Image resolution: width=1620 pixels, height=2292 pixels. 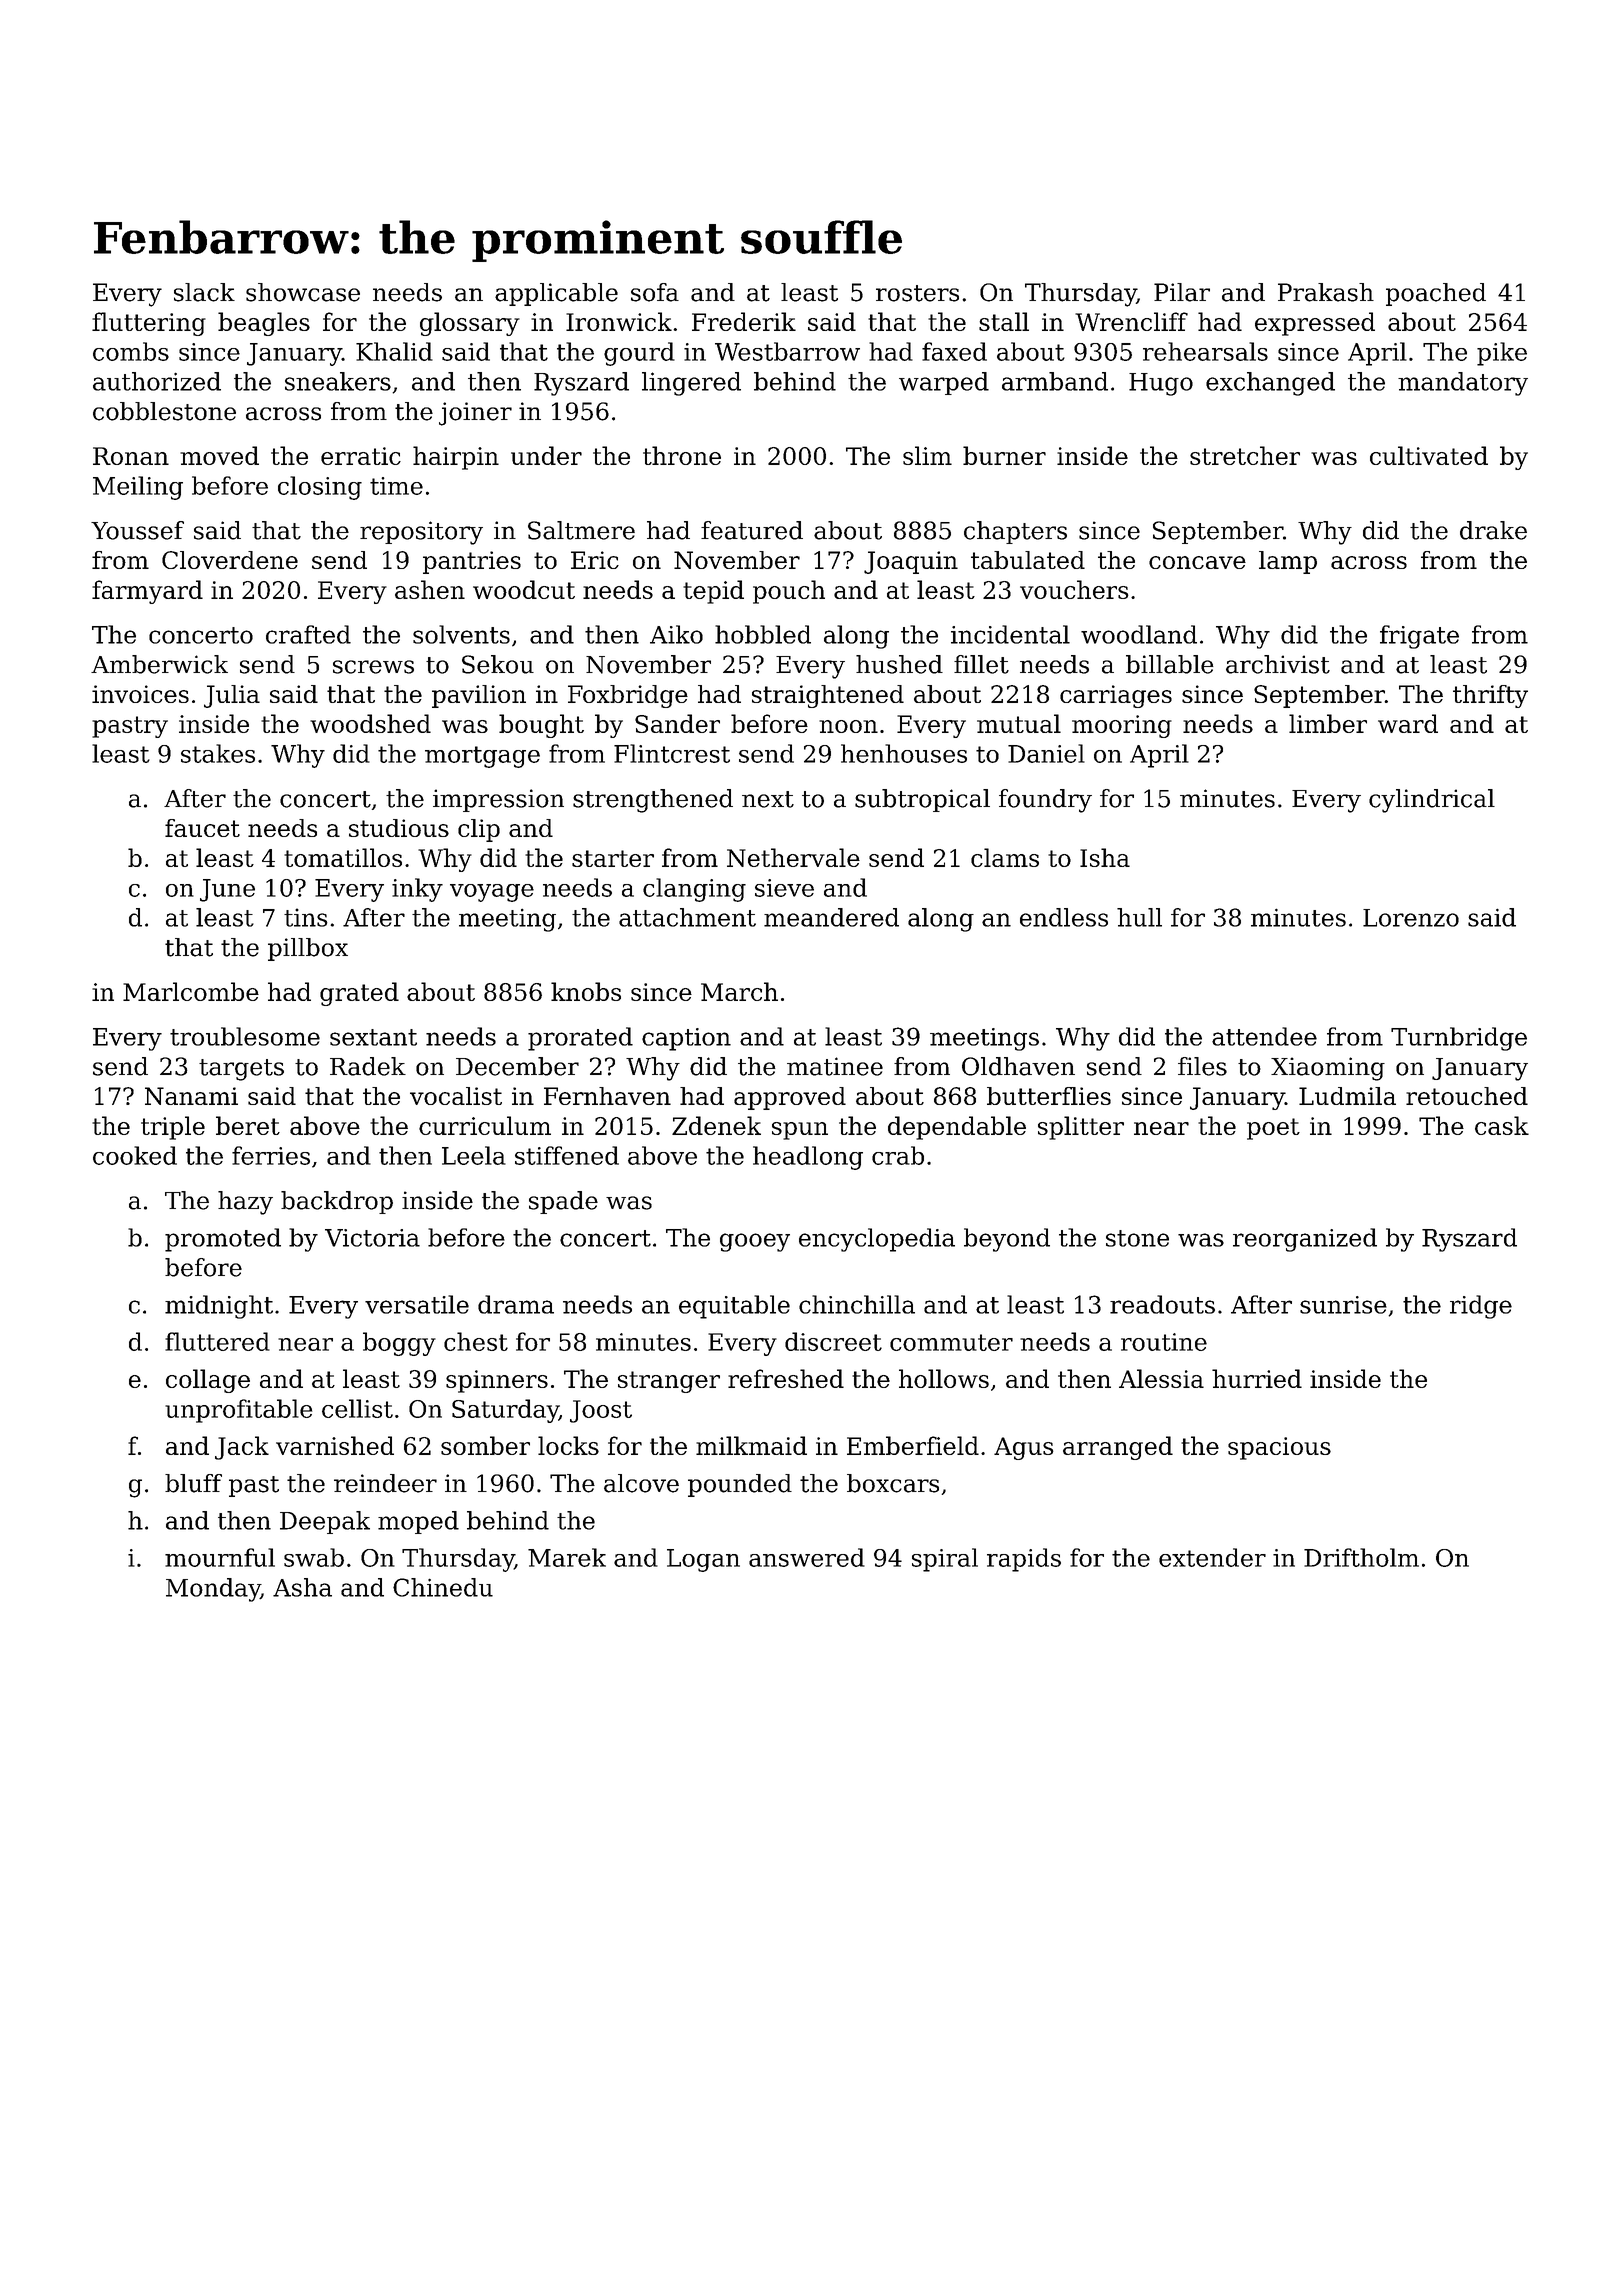 I want to click on gourd, so click(x=639, y=354).
